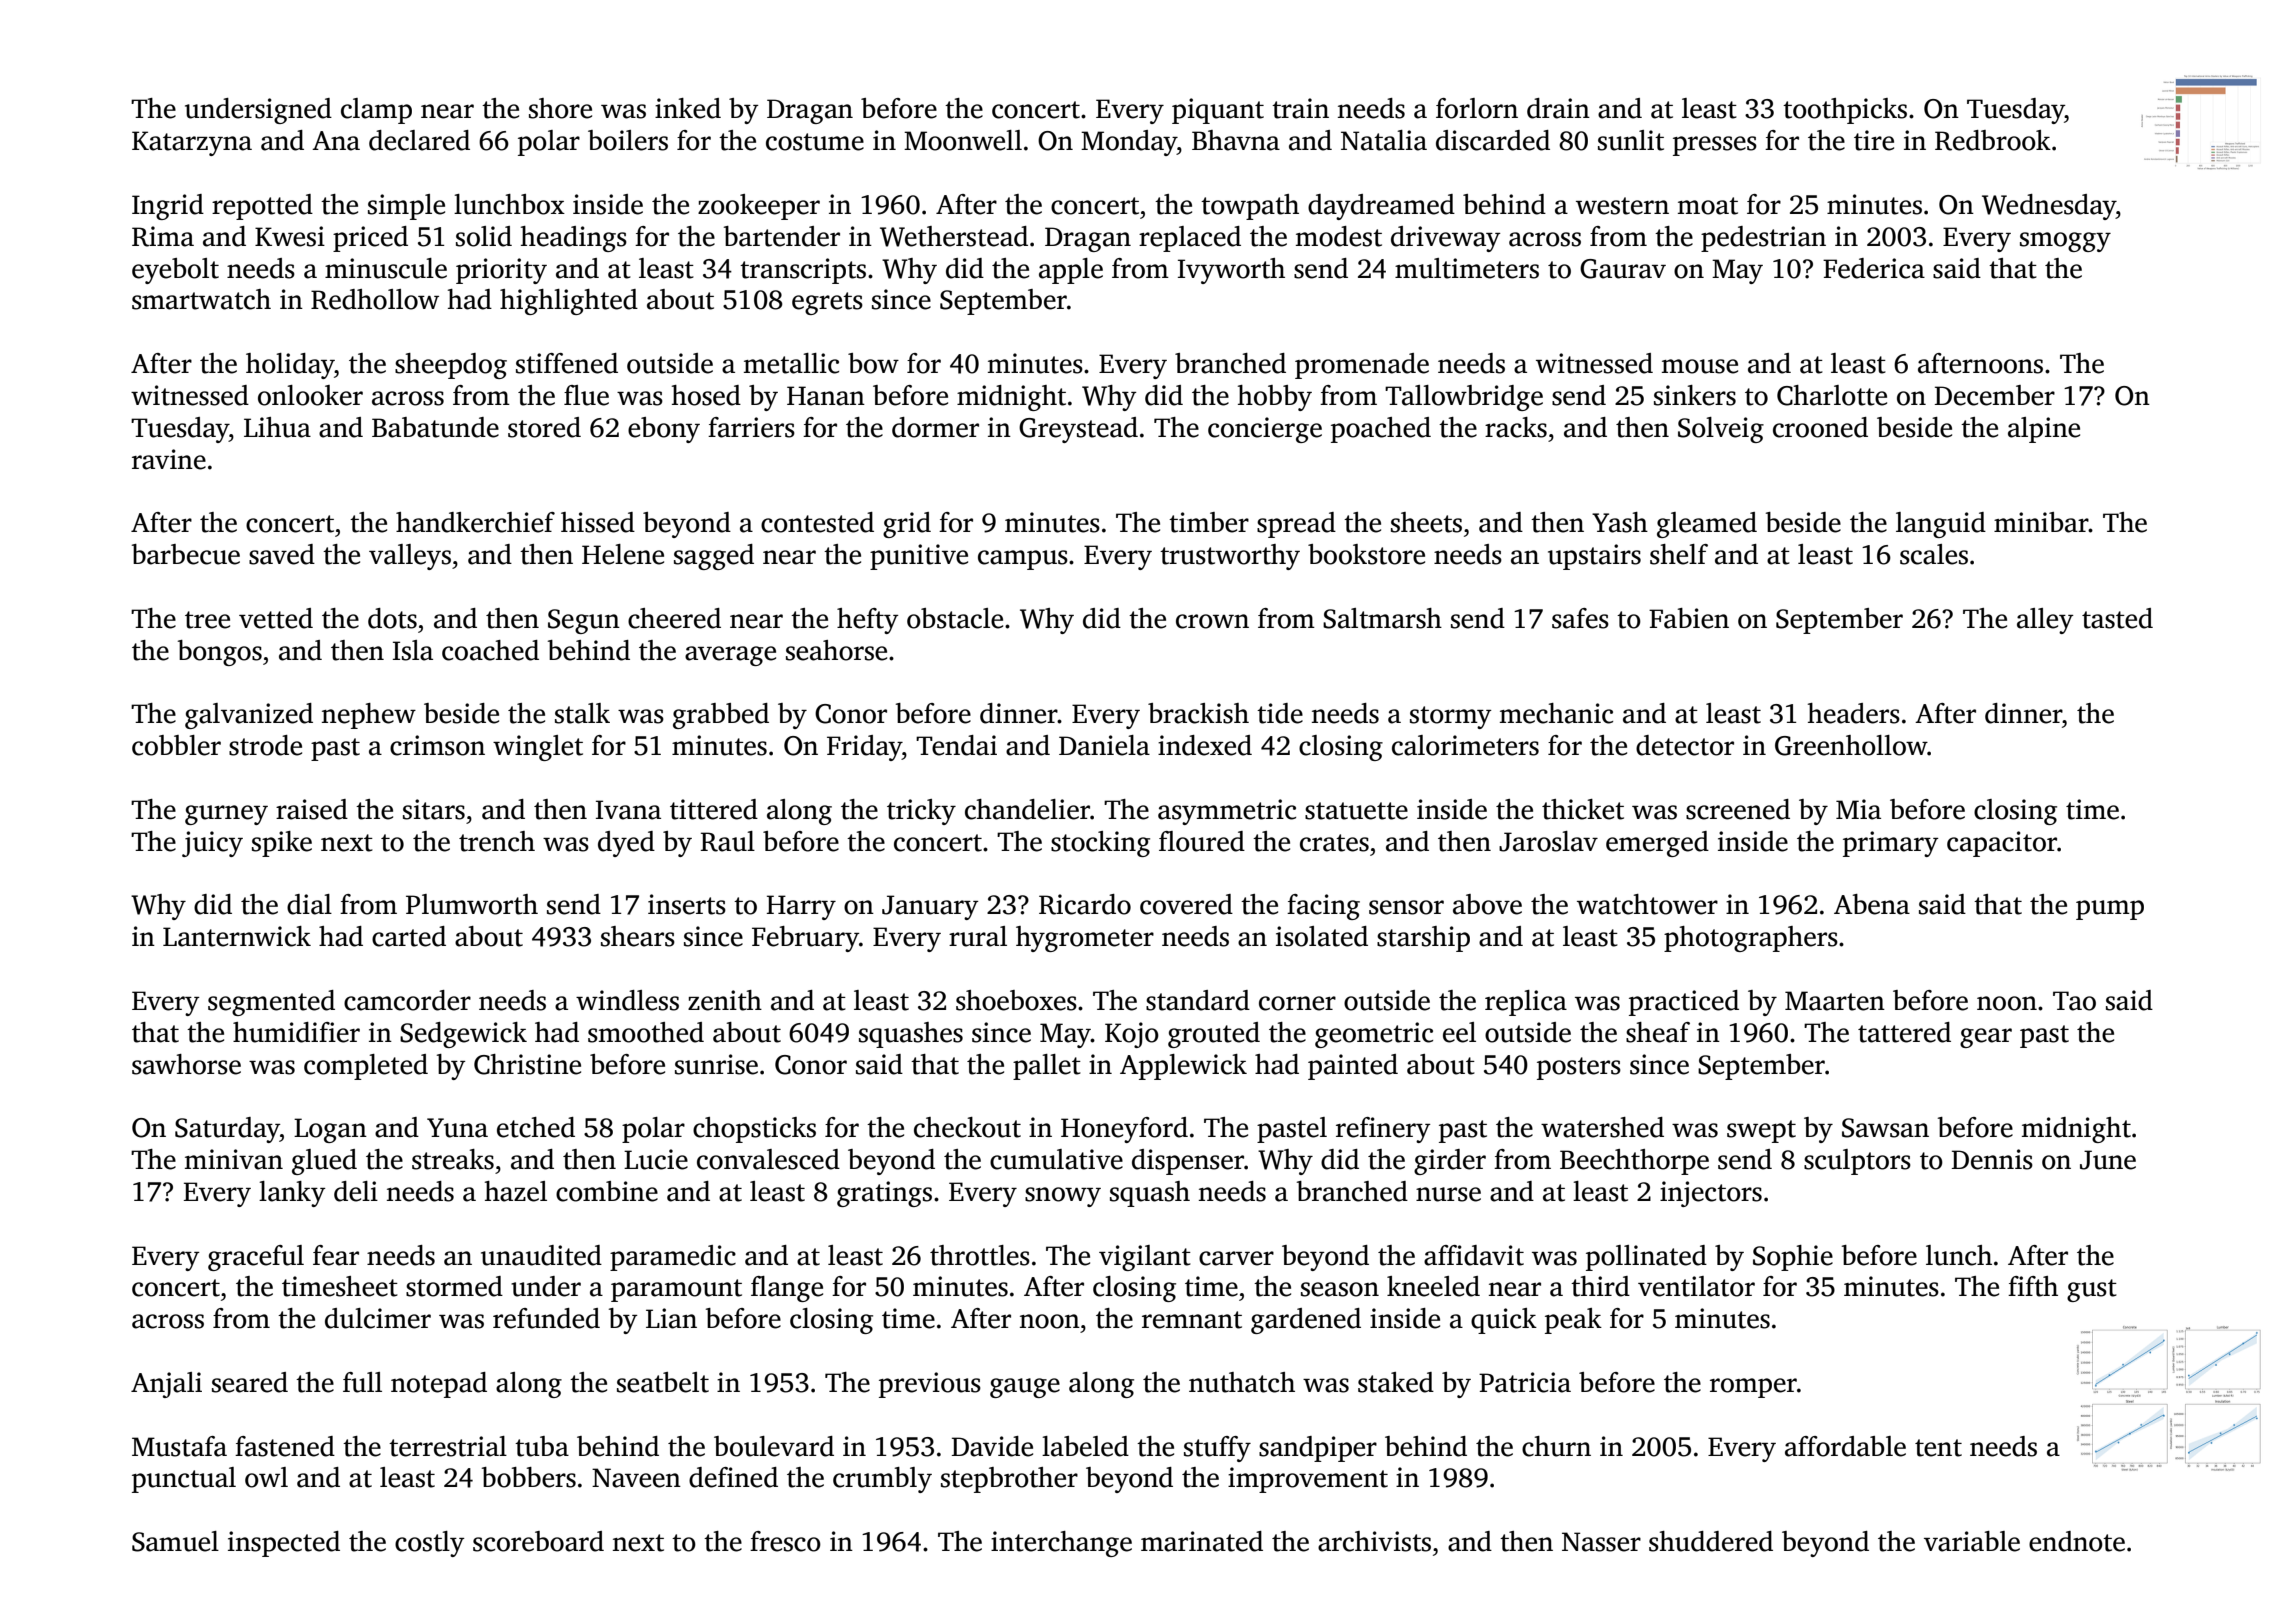 This image has width=2292, height=1620. What do you see at coordinates (1993, 140) in the image?
I see `Redbrook` at bounding box center [1993, 140].
